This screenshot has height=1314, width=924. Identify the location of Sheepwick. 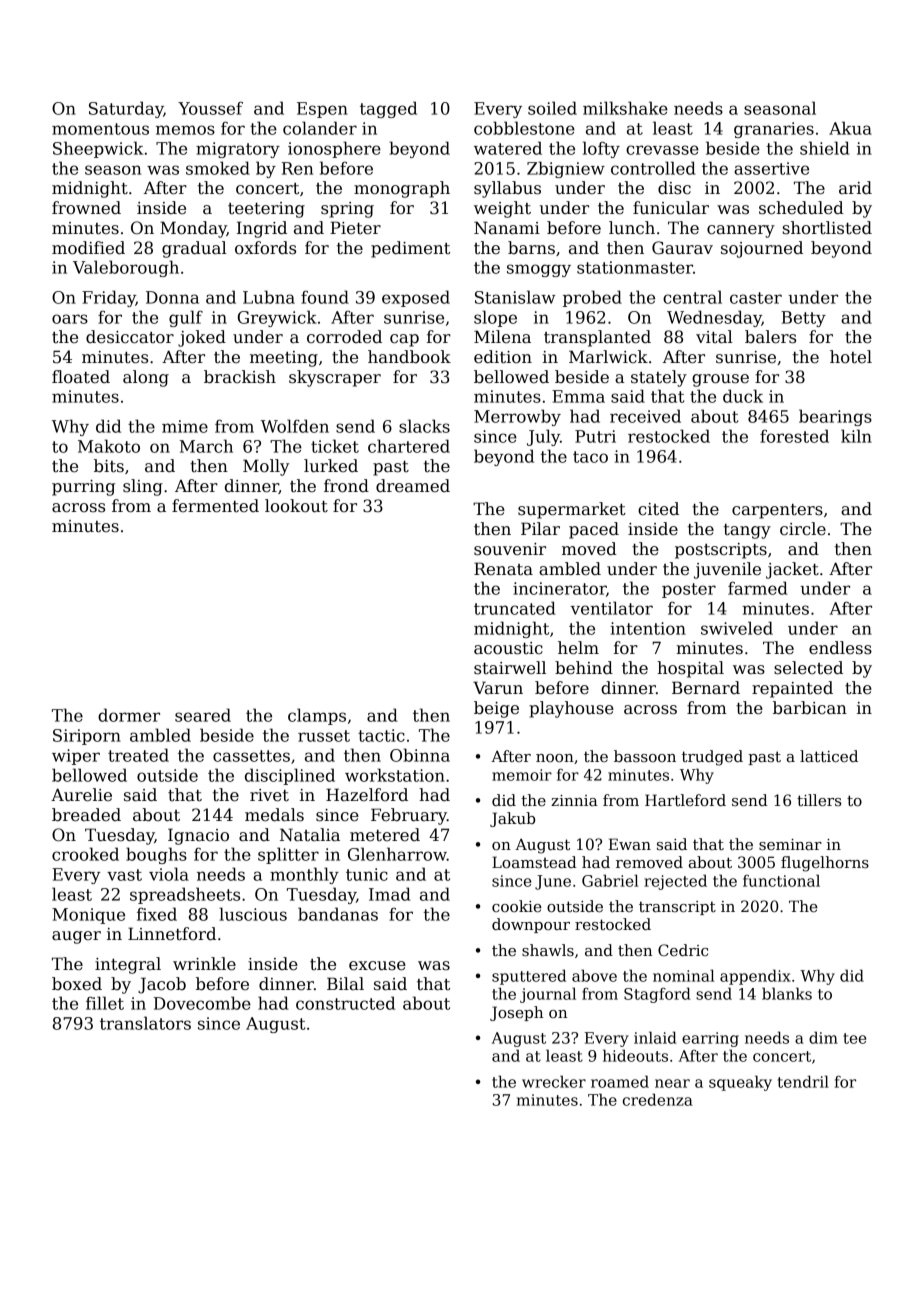
(98, 149).
